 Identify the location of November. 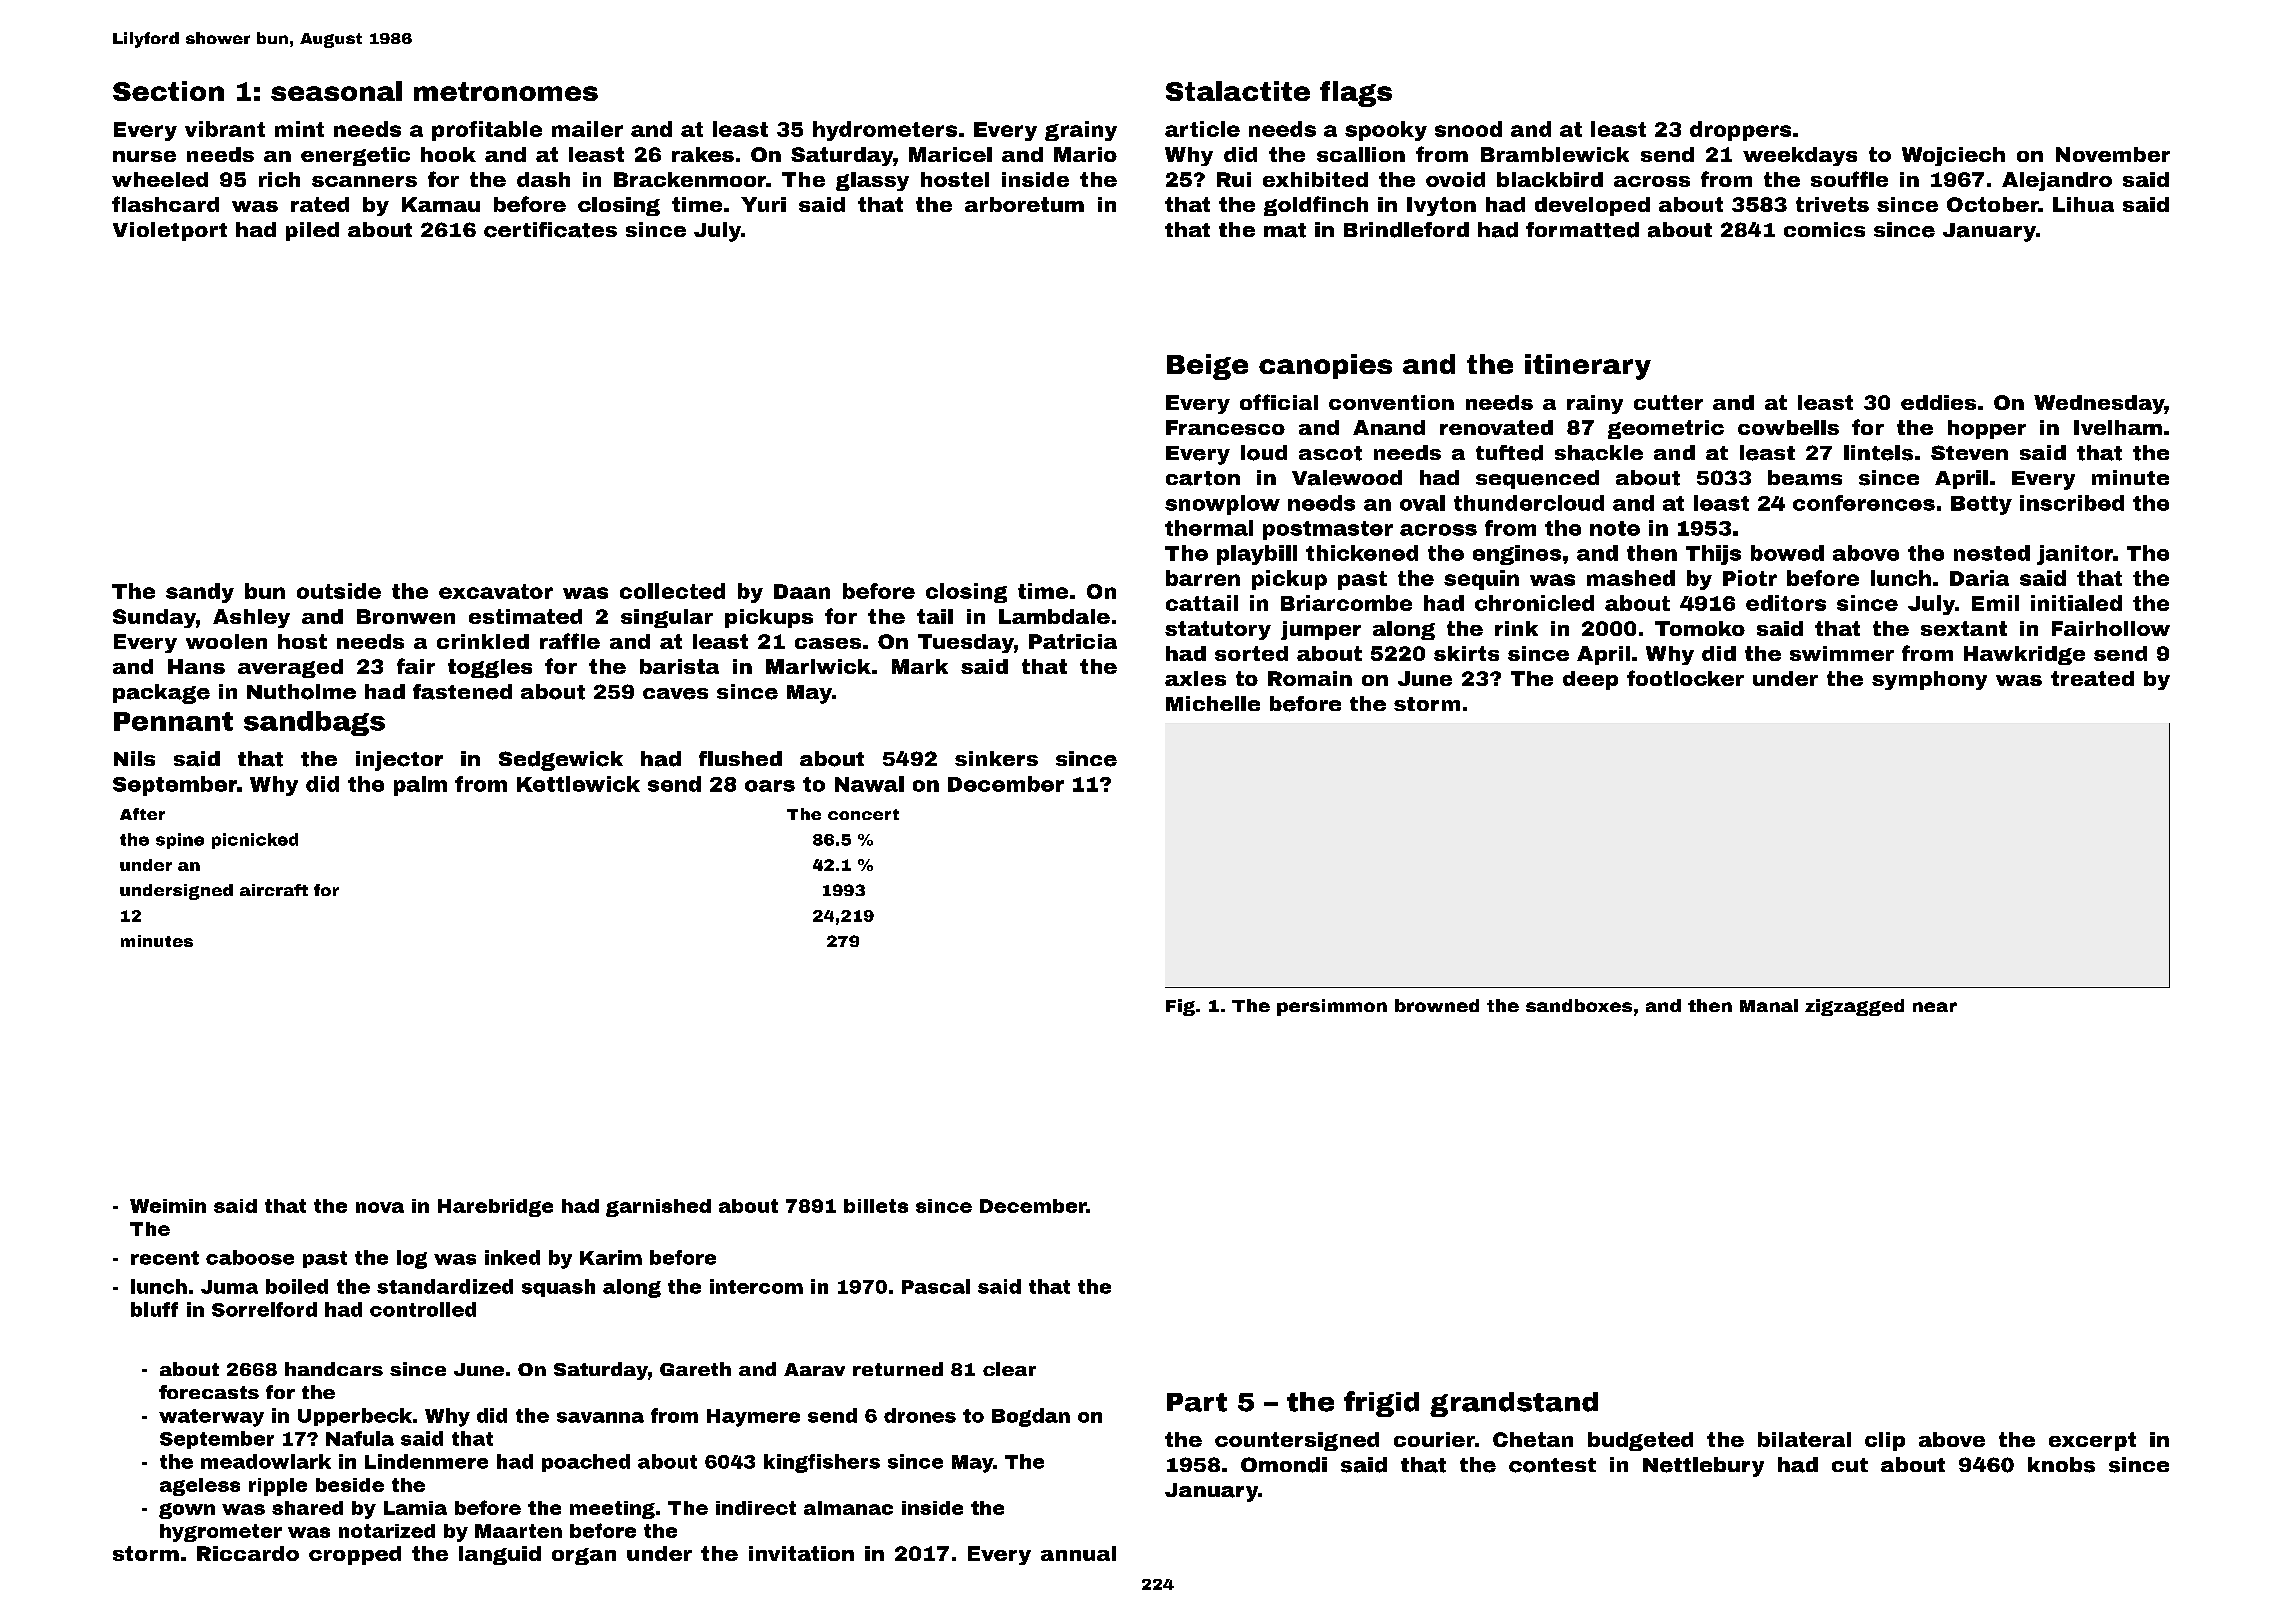
(2113, 154).
